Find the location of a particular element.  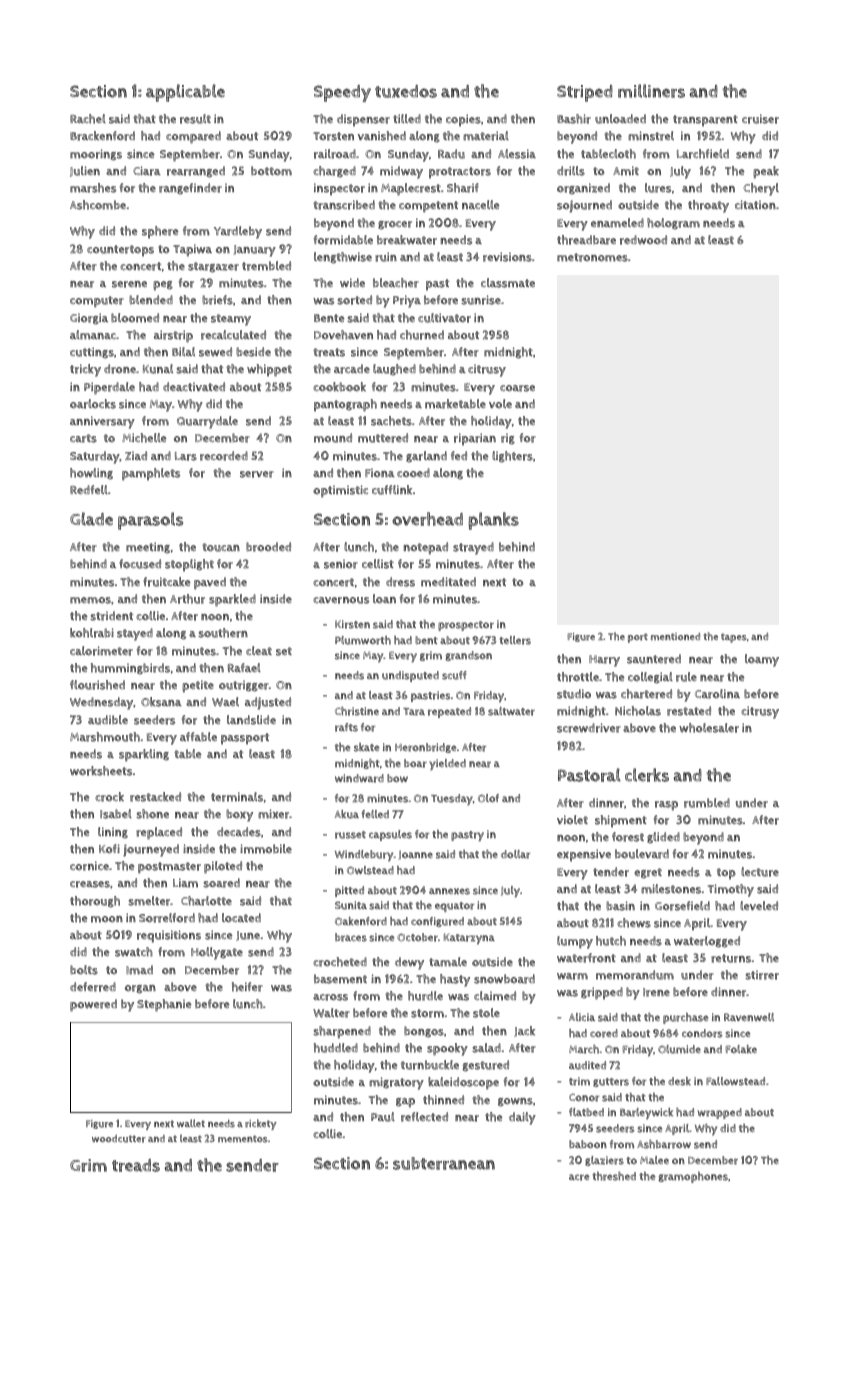

senior is located at coordinates (341, 564).
